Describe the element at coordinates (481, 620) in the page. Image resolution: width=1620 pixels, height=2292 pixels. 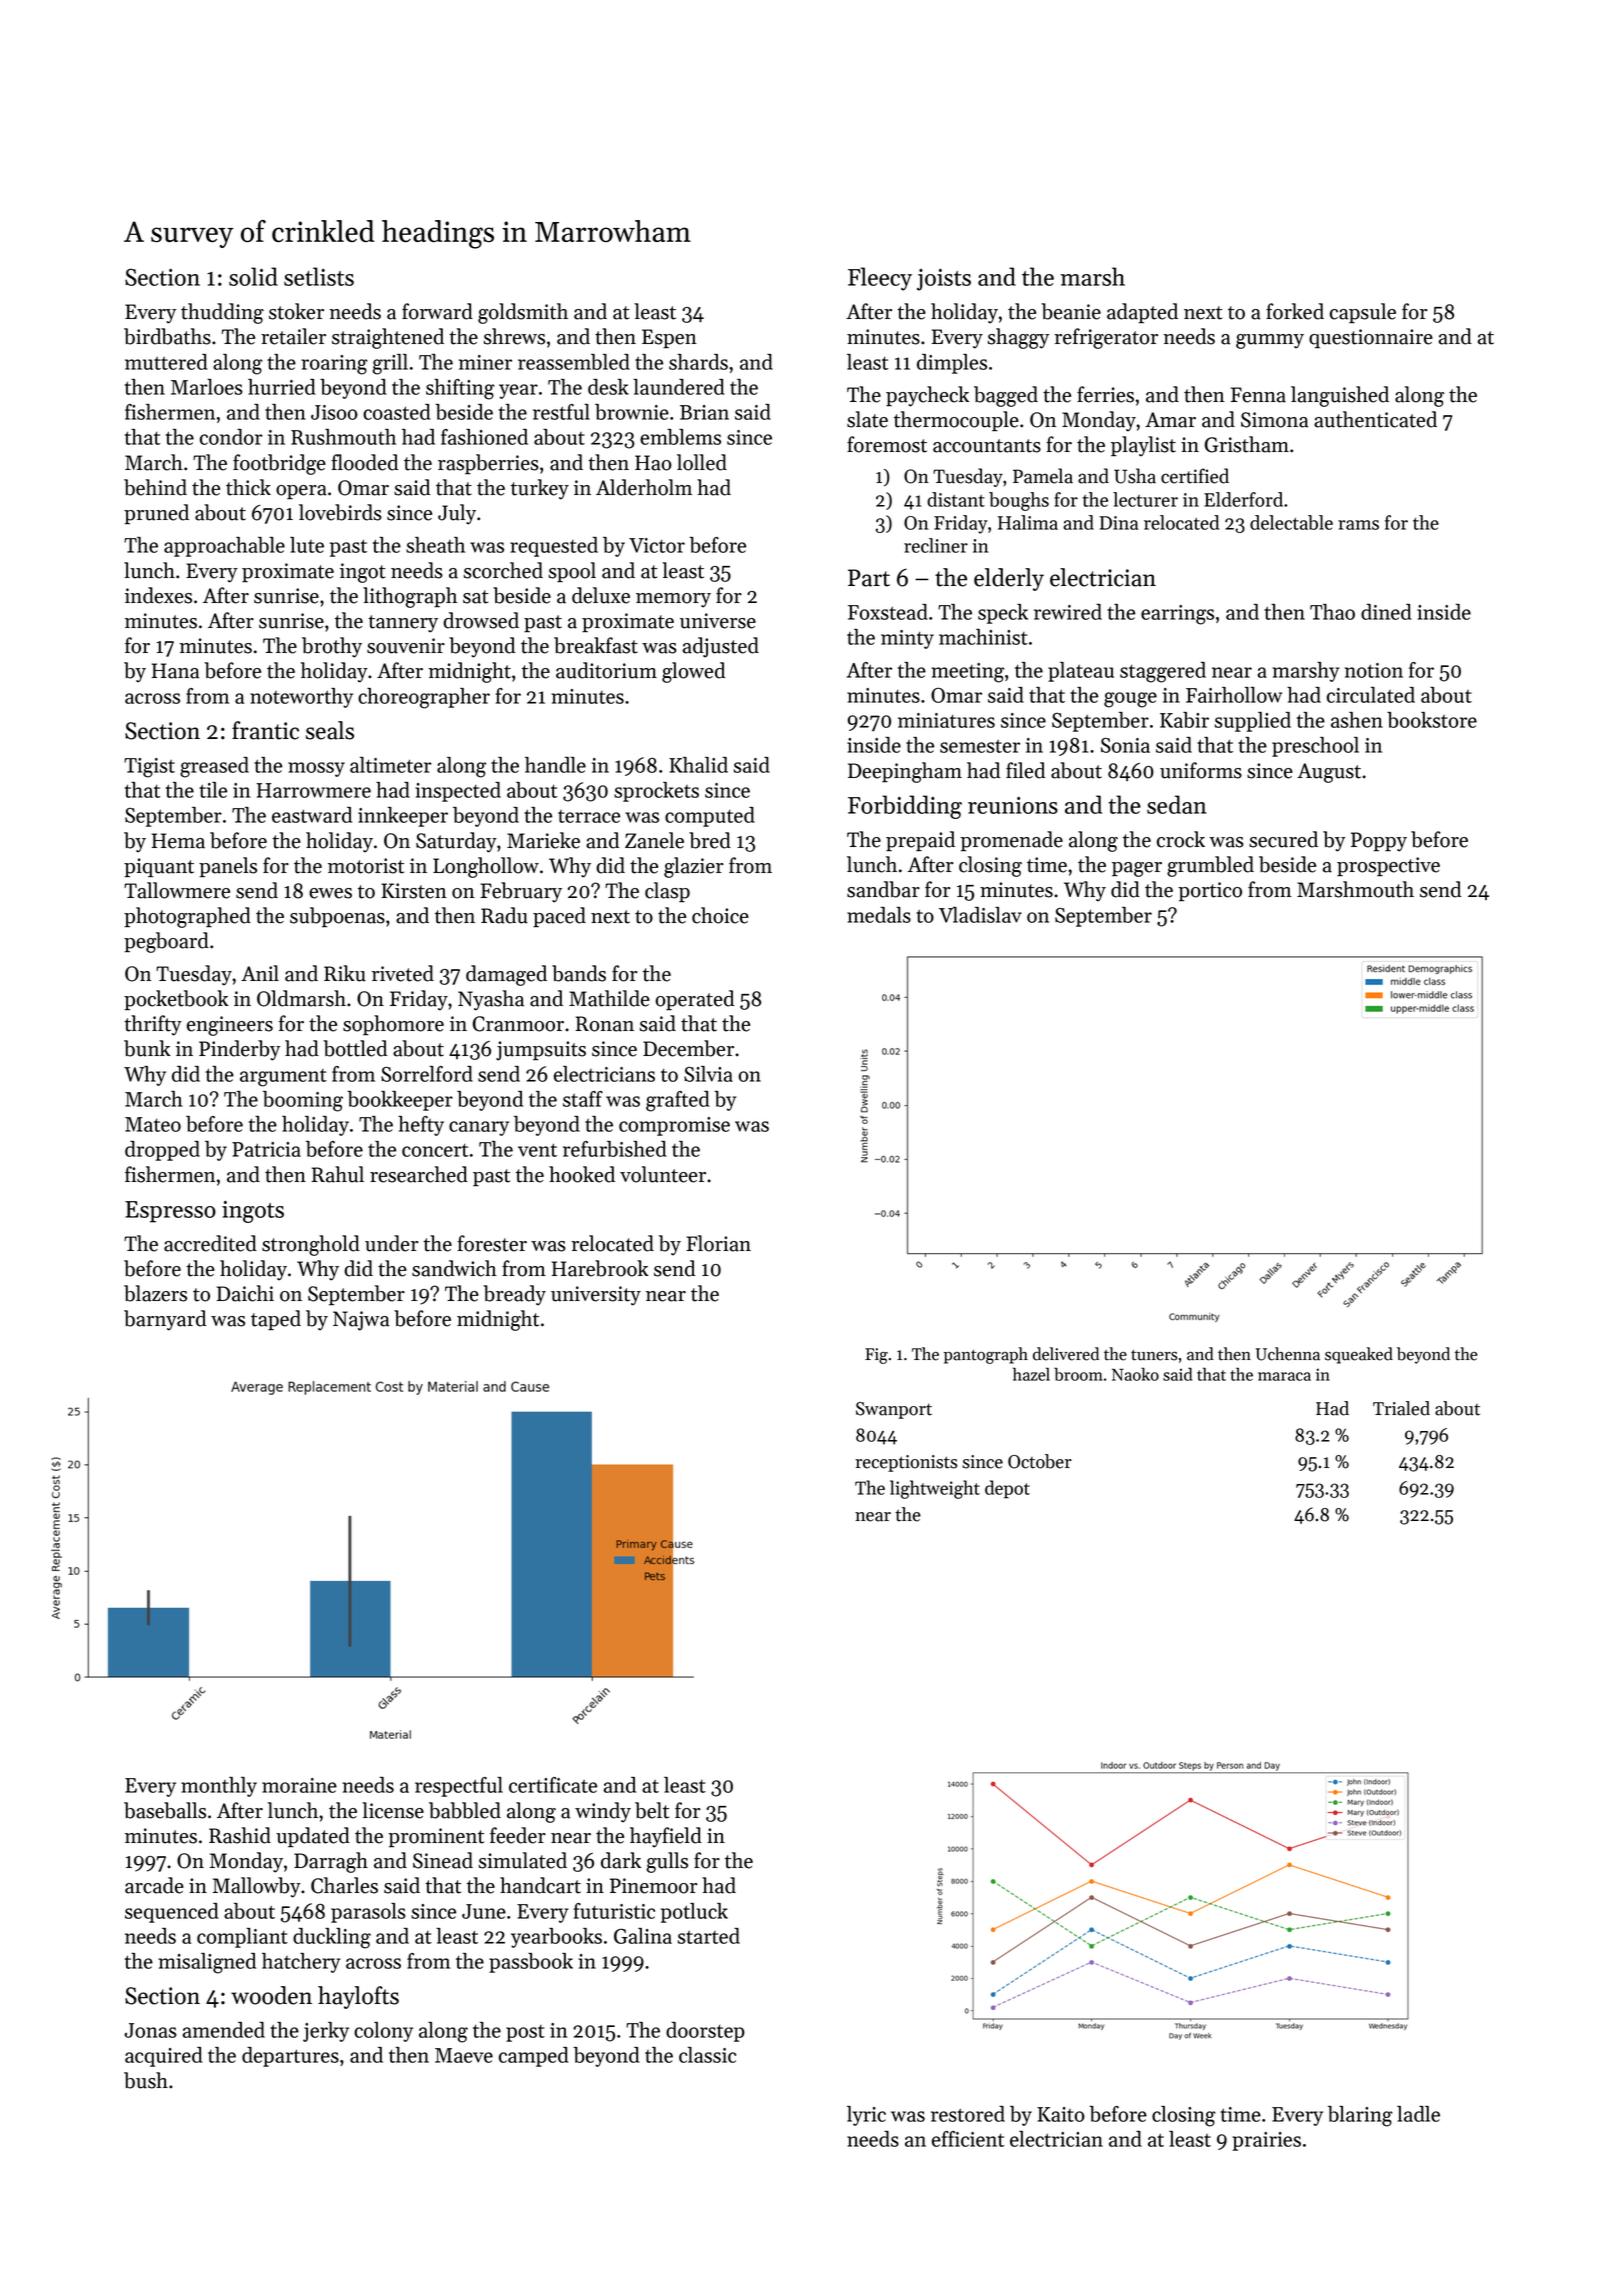
I see `drowsed` at that location.
